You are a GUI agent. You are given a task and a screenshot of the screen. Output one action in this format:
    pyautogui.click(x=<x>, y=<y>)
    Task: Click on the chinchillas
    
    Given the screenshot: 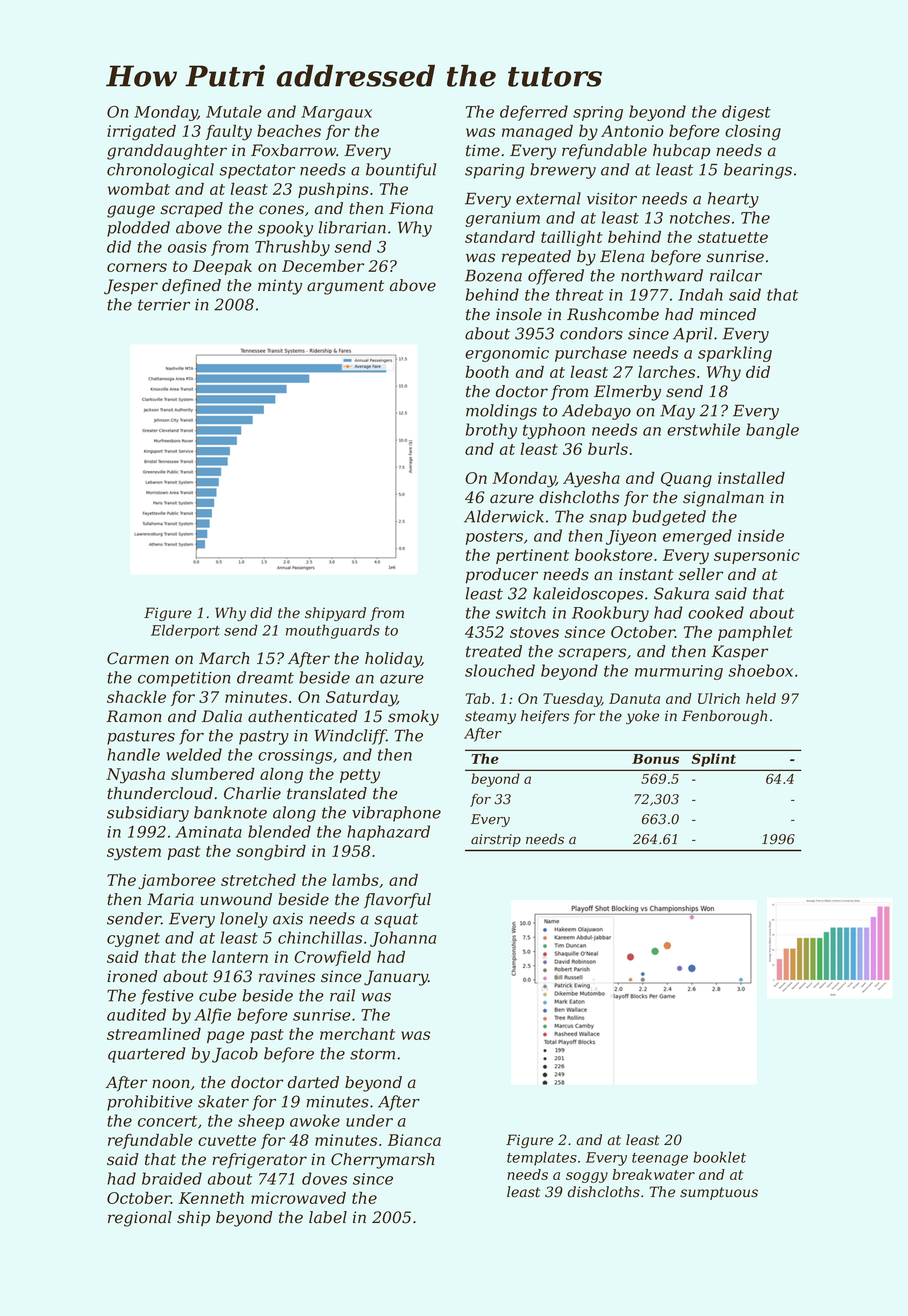 What is the action you would take?
    pyautogui.click(x=320, y=937)
